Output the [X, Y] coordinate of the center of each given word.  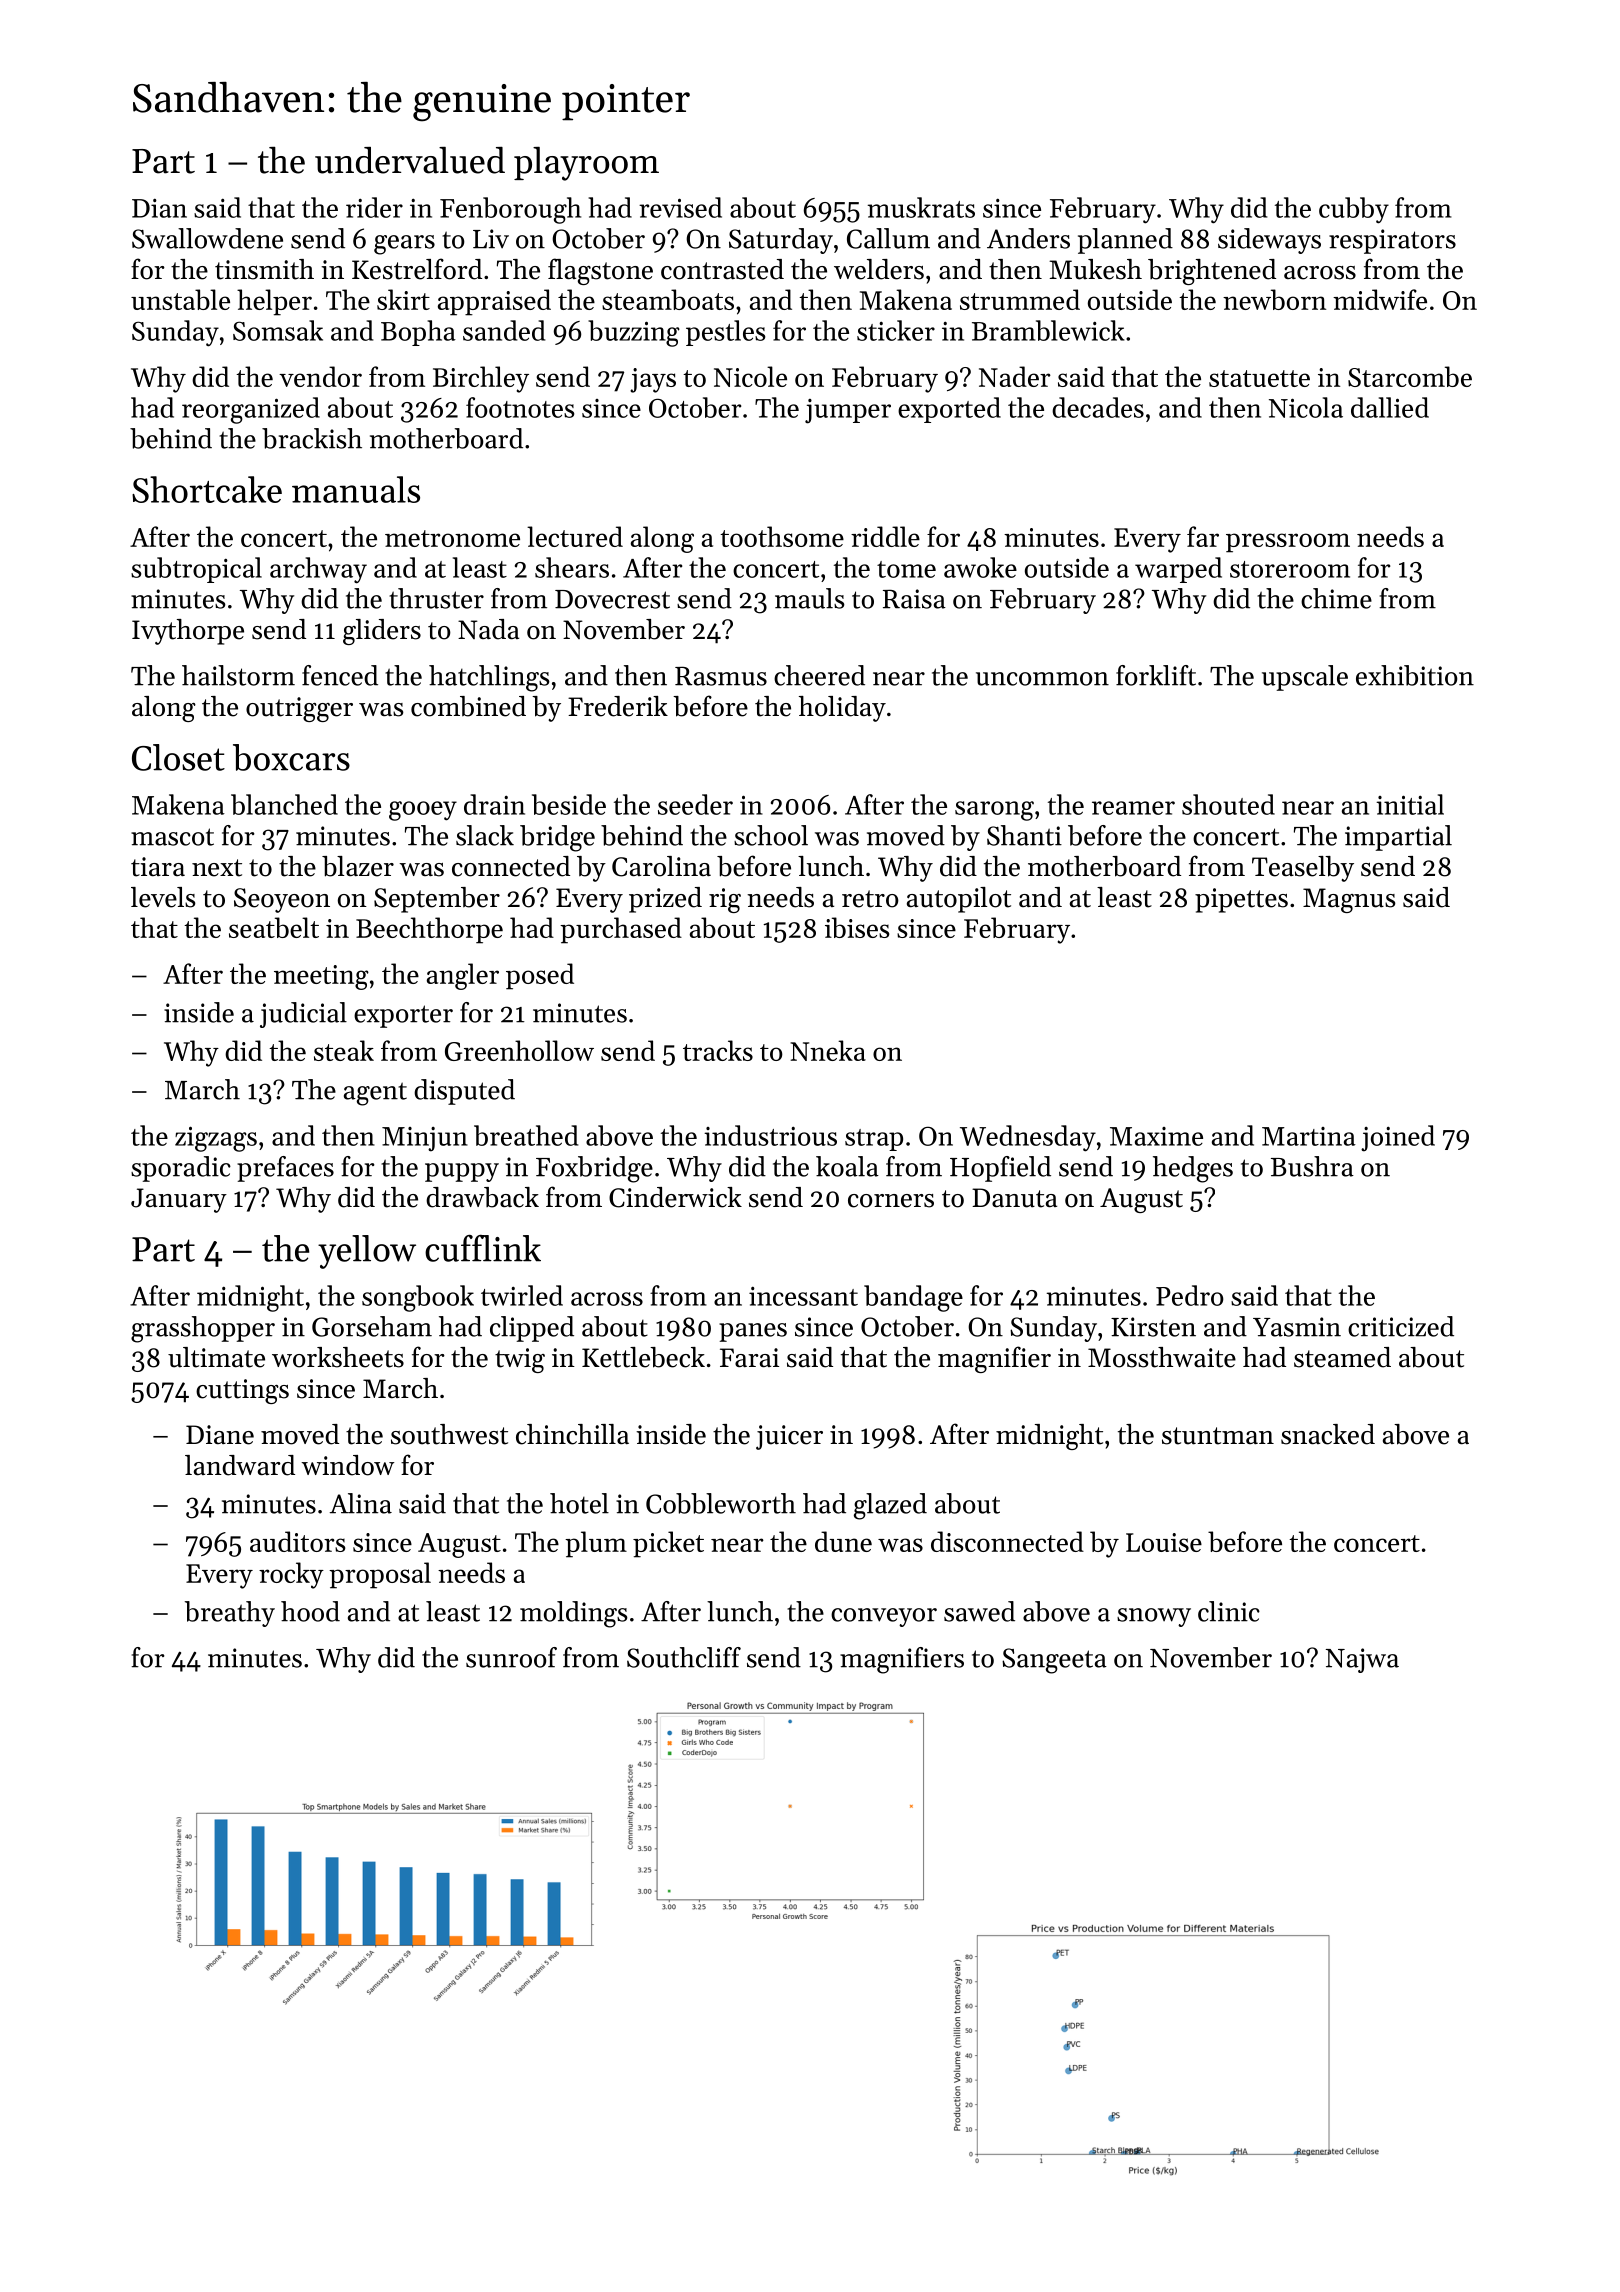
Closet [178, 757]
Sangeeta [1054, 1661]
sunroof [511, 1657]
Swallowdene [207, 238]
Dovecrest [612, 599]
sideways [1269, 241]
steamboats [668, 299]
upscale [1305, 678]
